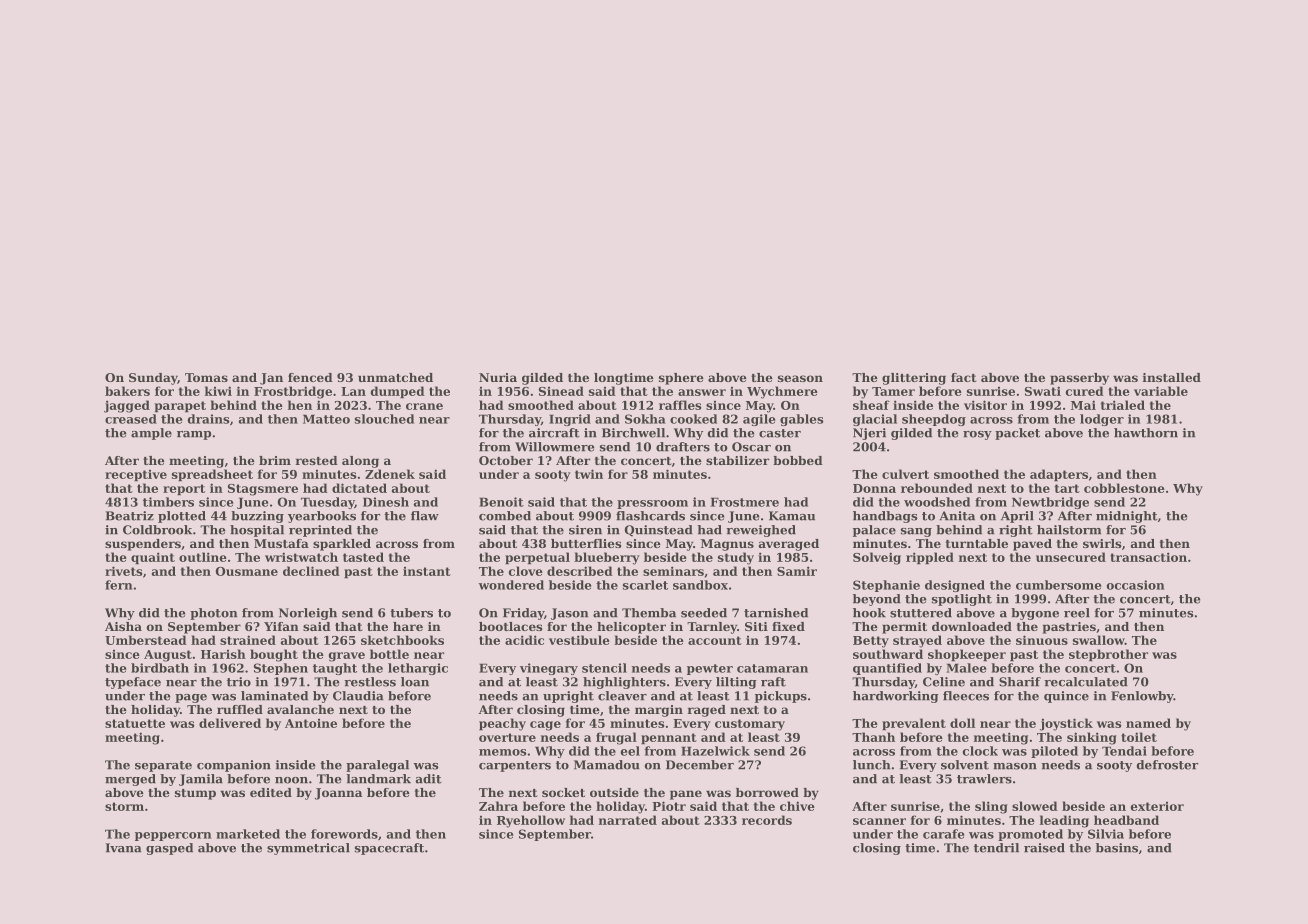 This screenshot has width=1308, height=924. Describe the element at coordinates (681, 379) in the screenshot. I see `sphere` at that location.
